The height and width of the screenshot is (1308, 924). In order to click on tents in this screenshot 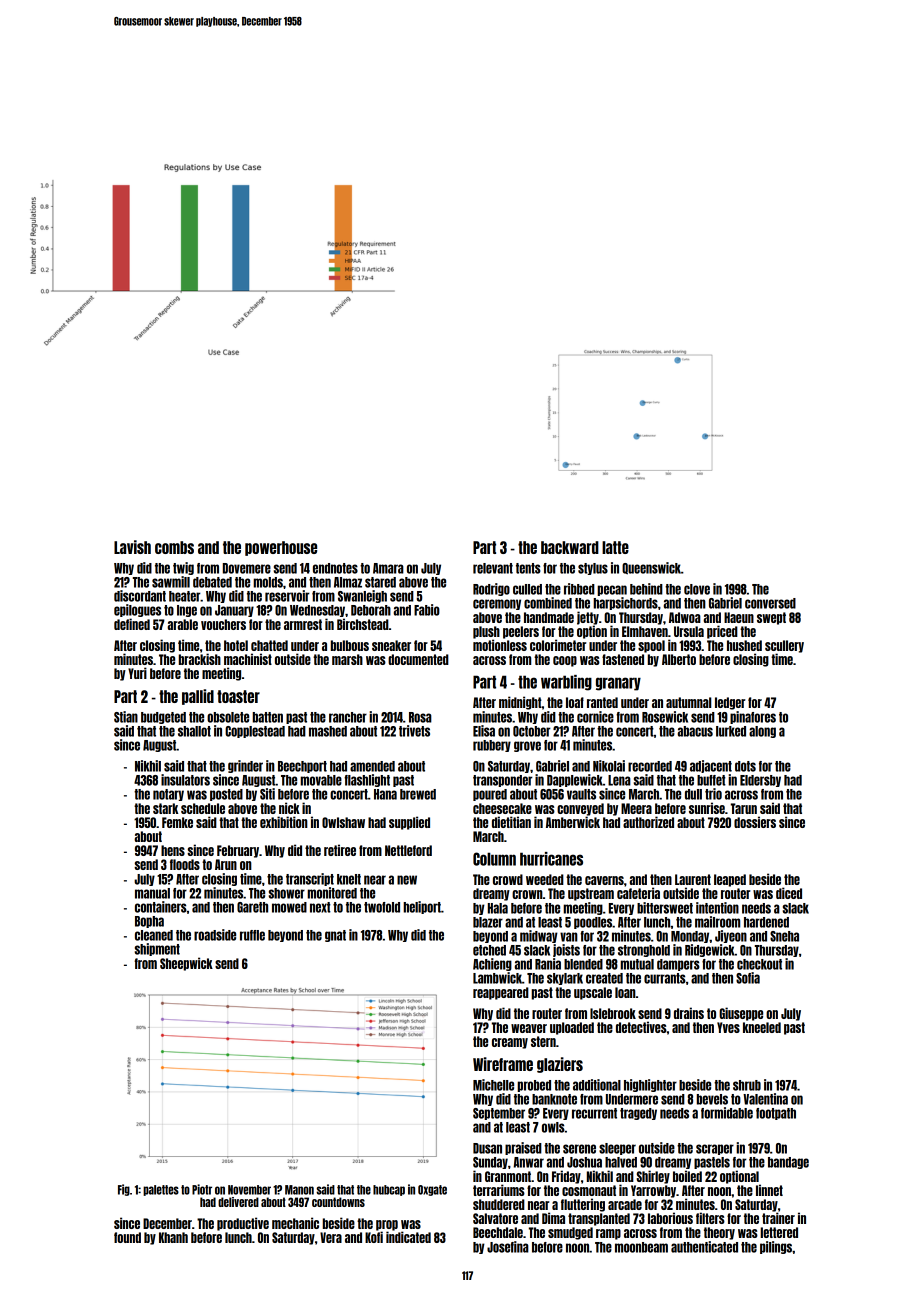, I will do `click(528, 568)`.
